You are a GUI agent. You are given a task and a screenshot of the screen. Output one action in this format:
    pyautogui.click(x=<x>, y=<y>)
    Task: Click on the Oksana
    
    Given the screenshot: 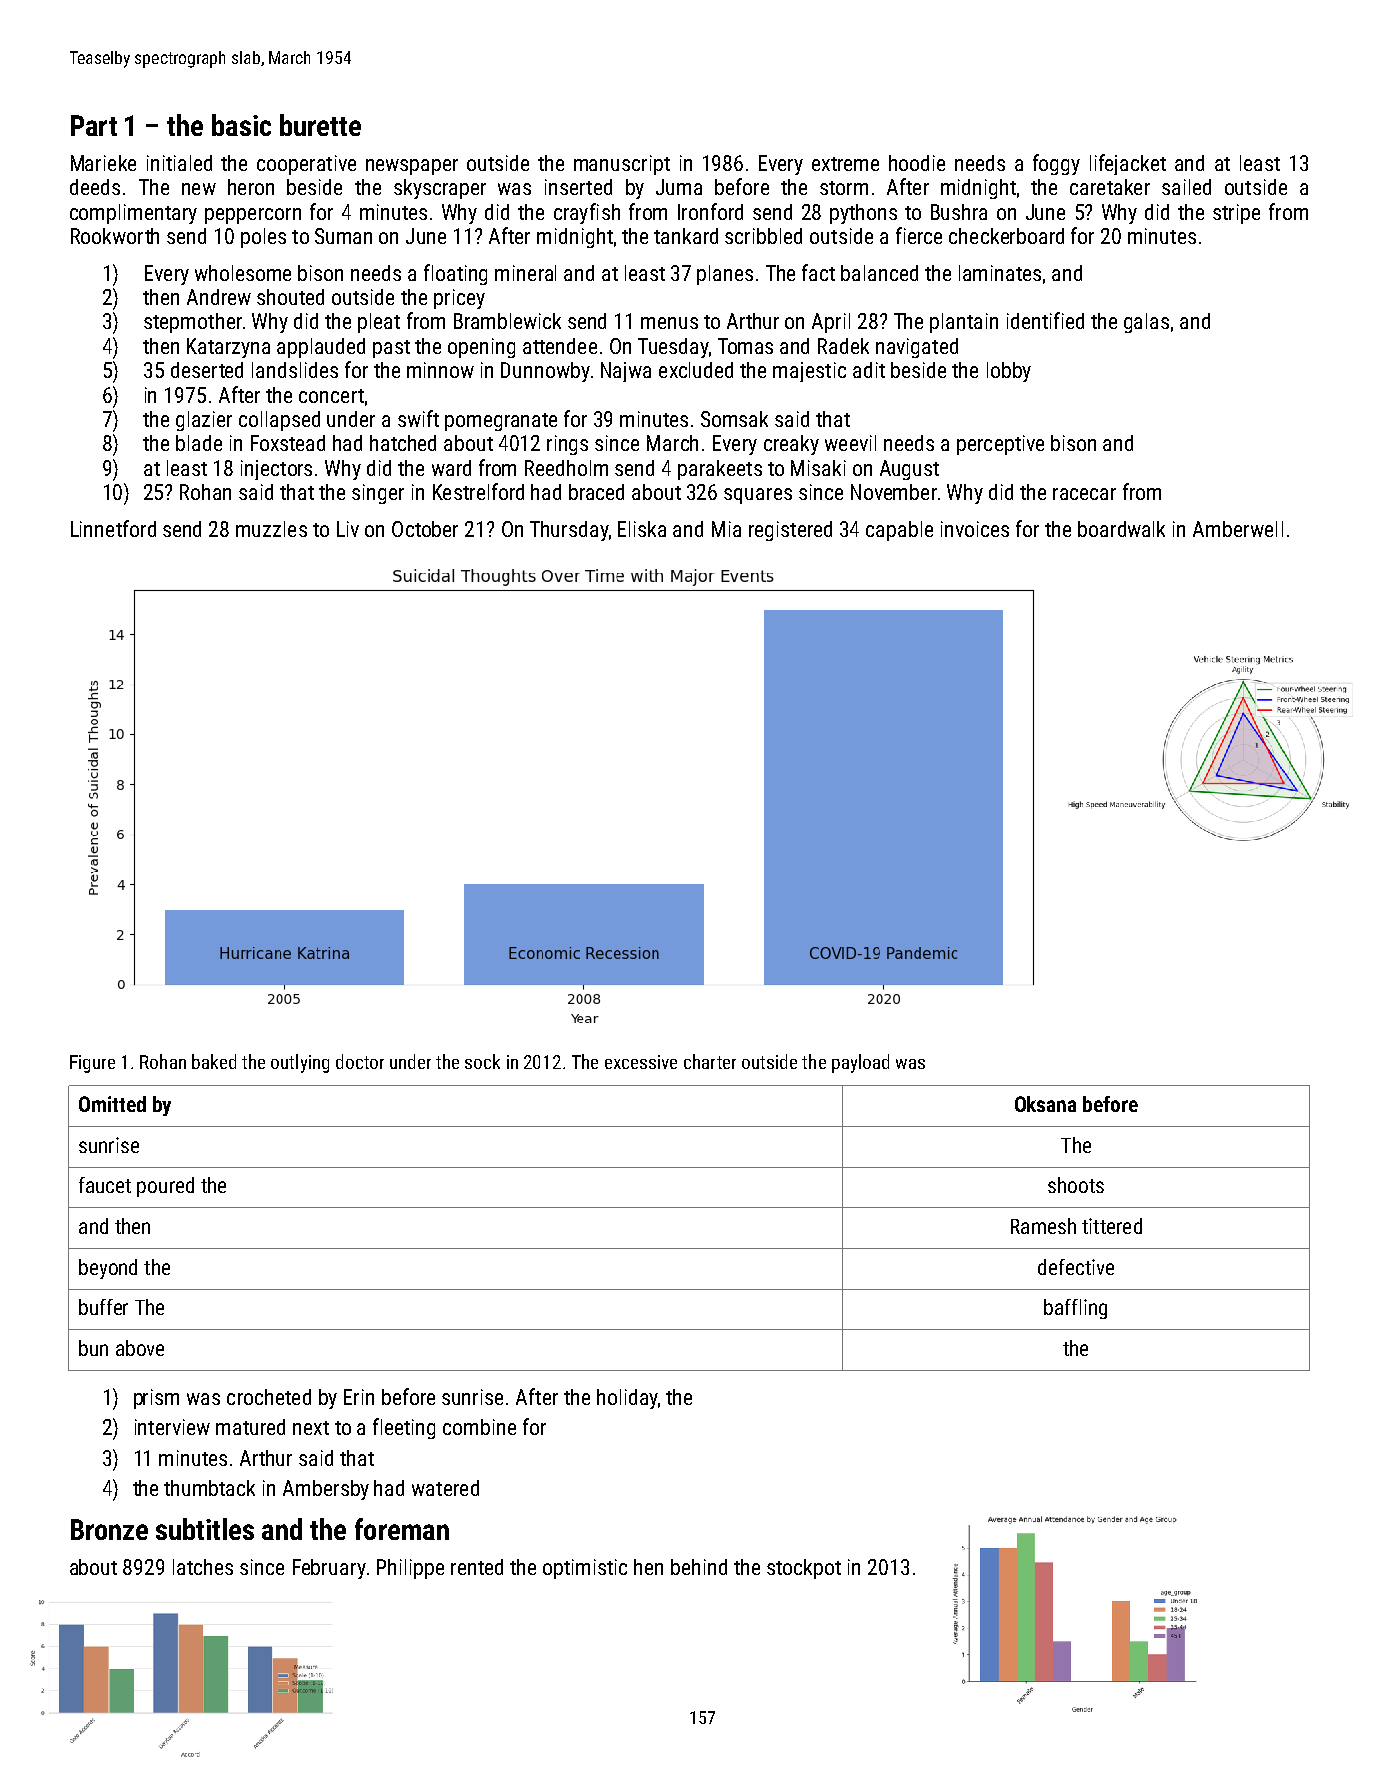 What is the action you would take?
    pyautogui.click(x=1045, y=1104)
